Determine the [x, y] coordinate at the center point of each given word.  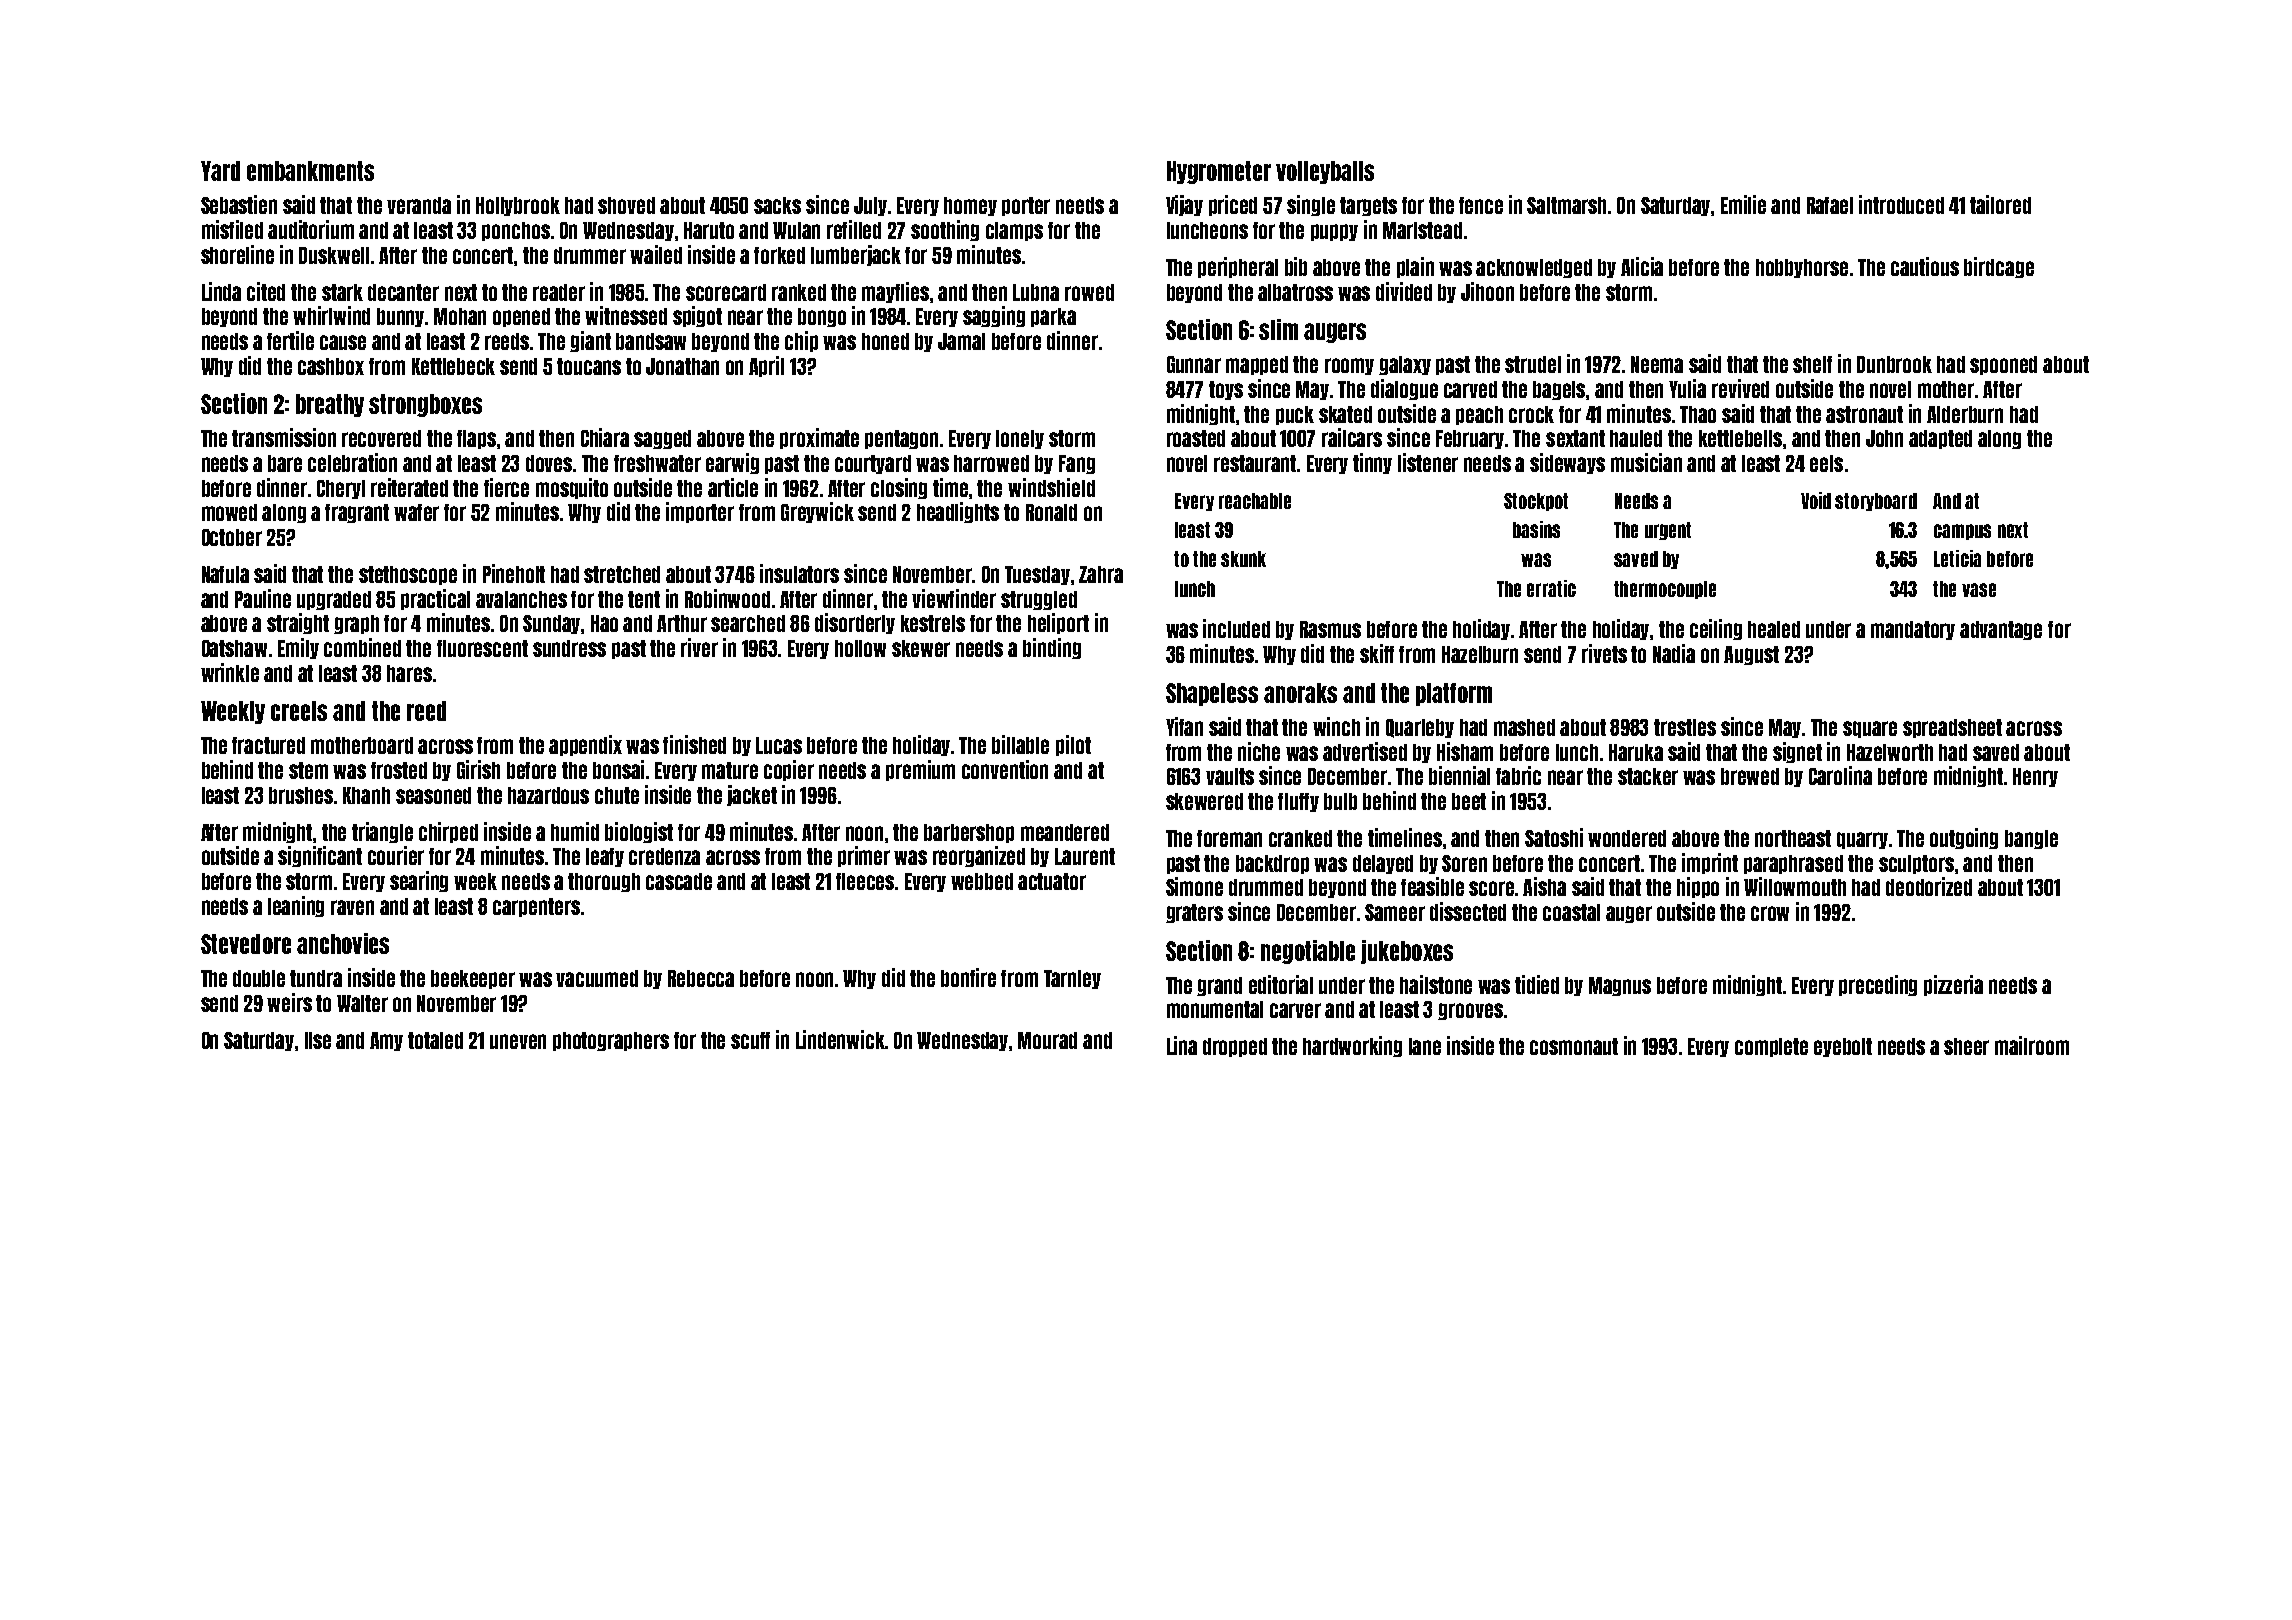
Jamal [961, 341]
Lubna [1036, 292]
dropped [1235, 1047]
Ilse [318, 1040]
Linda [221, 291]
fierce [506, 487]
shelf [1812, 364]
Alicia [1642, 266]
